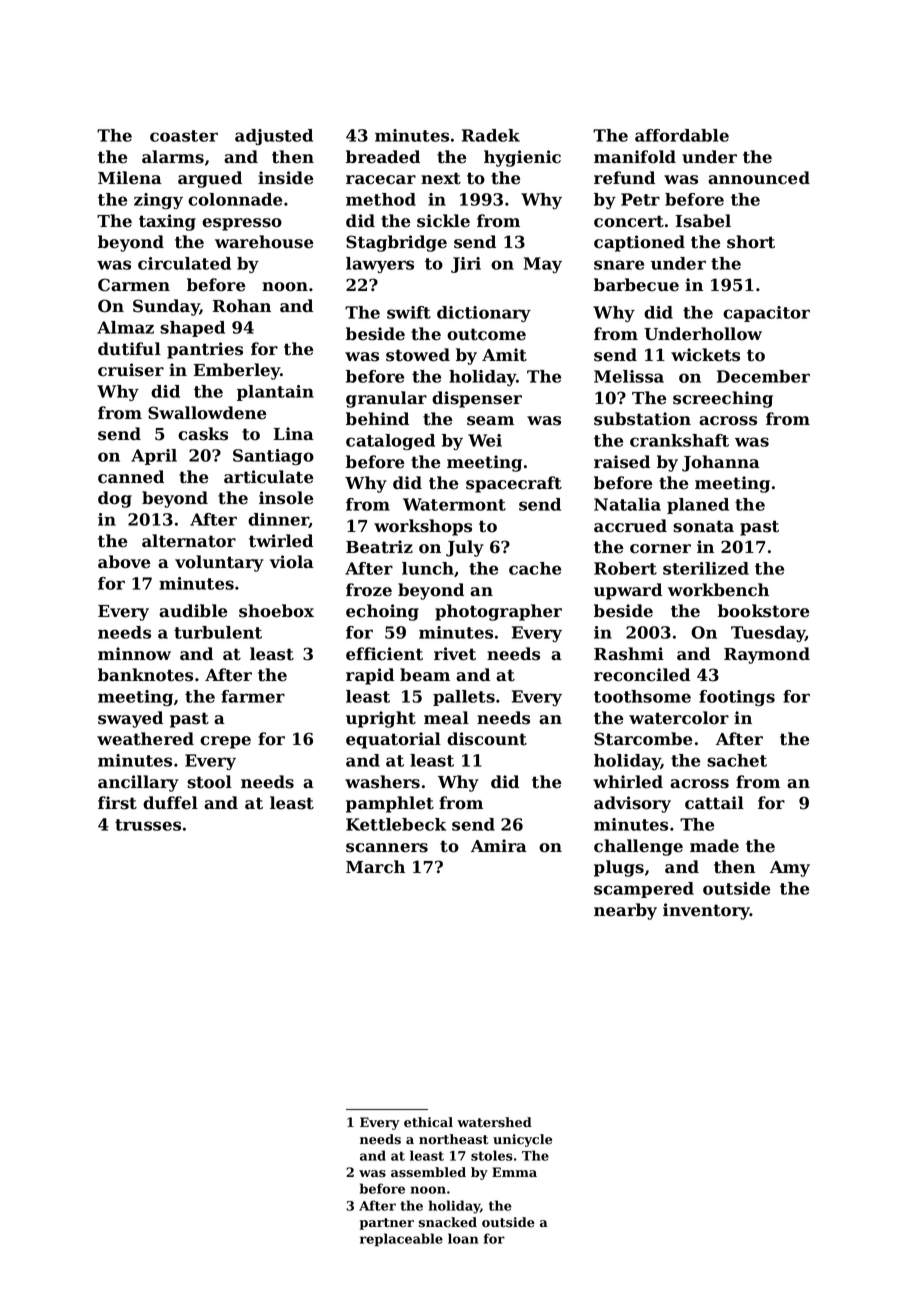  Describe the element at coordinates (682, 135) in the image. I see `affordable` at that location.
